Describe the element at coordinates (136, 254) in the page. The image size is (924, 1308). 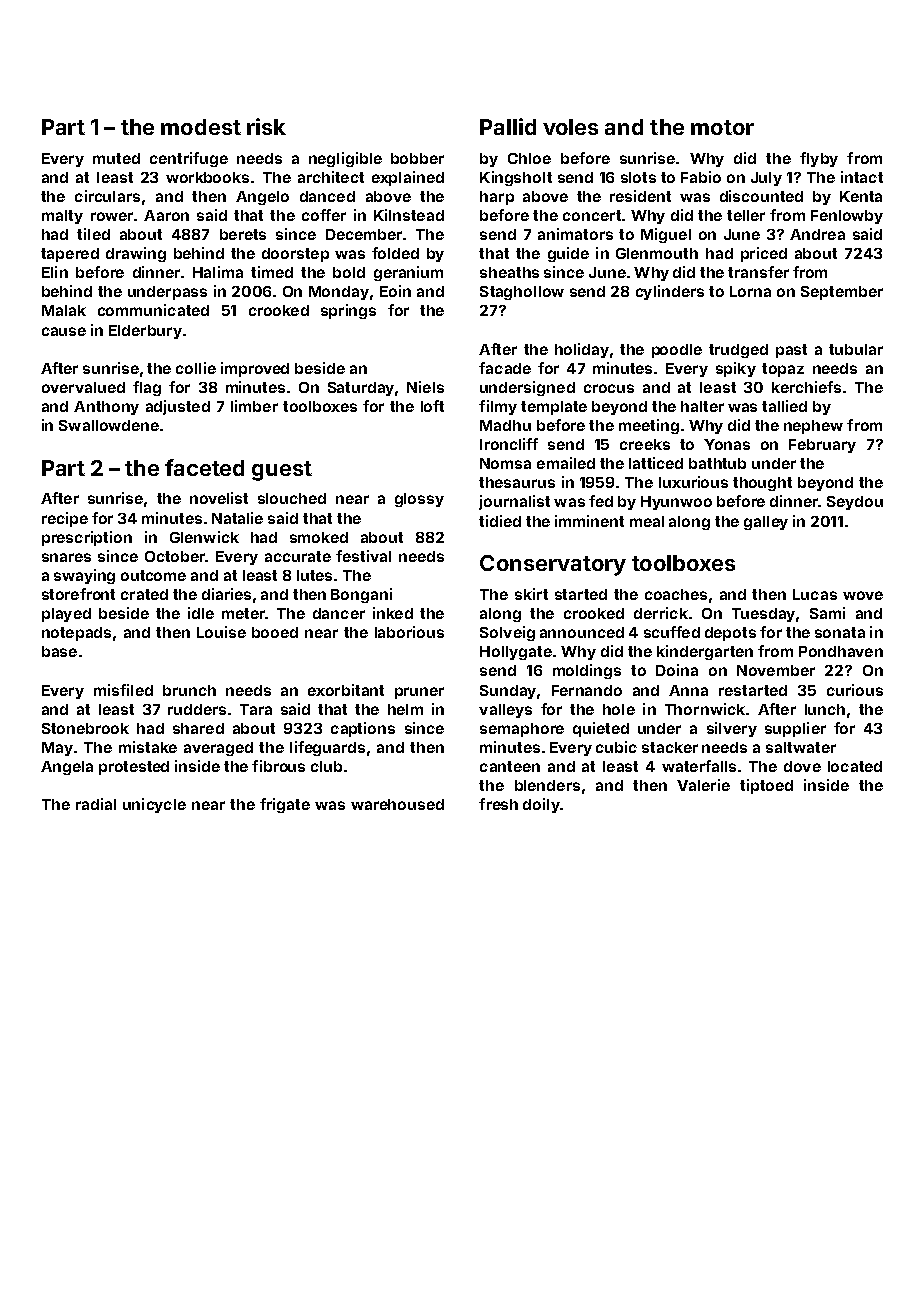
I see `drawing` at that location.
